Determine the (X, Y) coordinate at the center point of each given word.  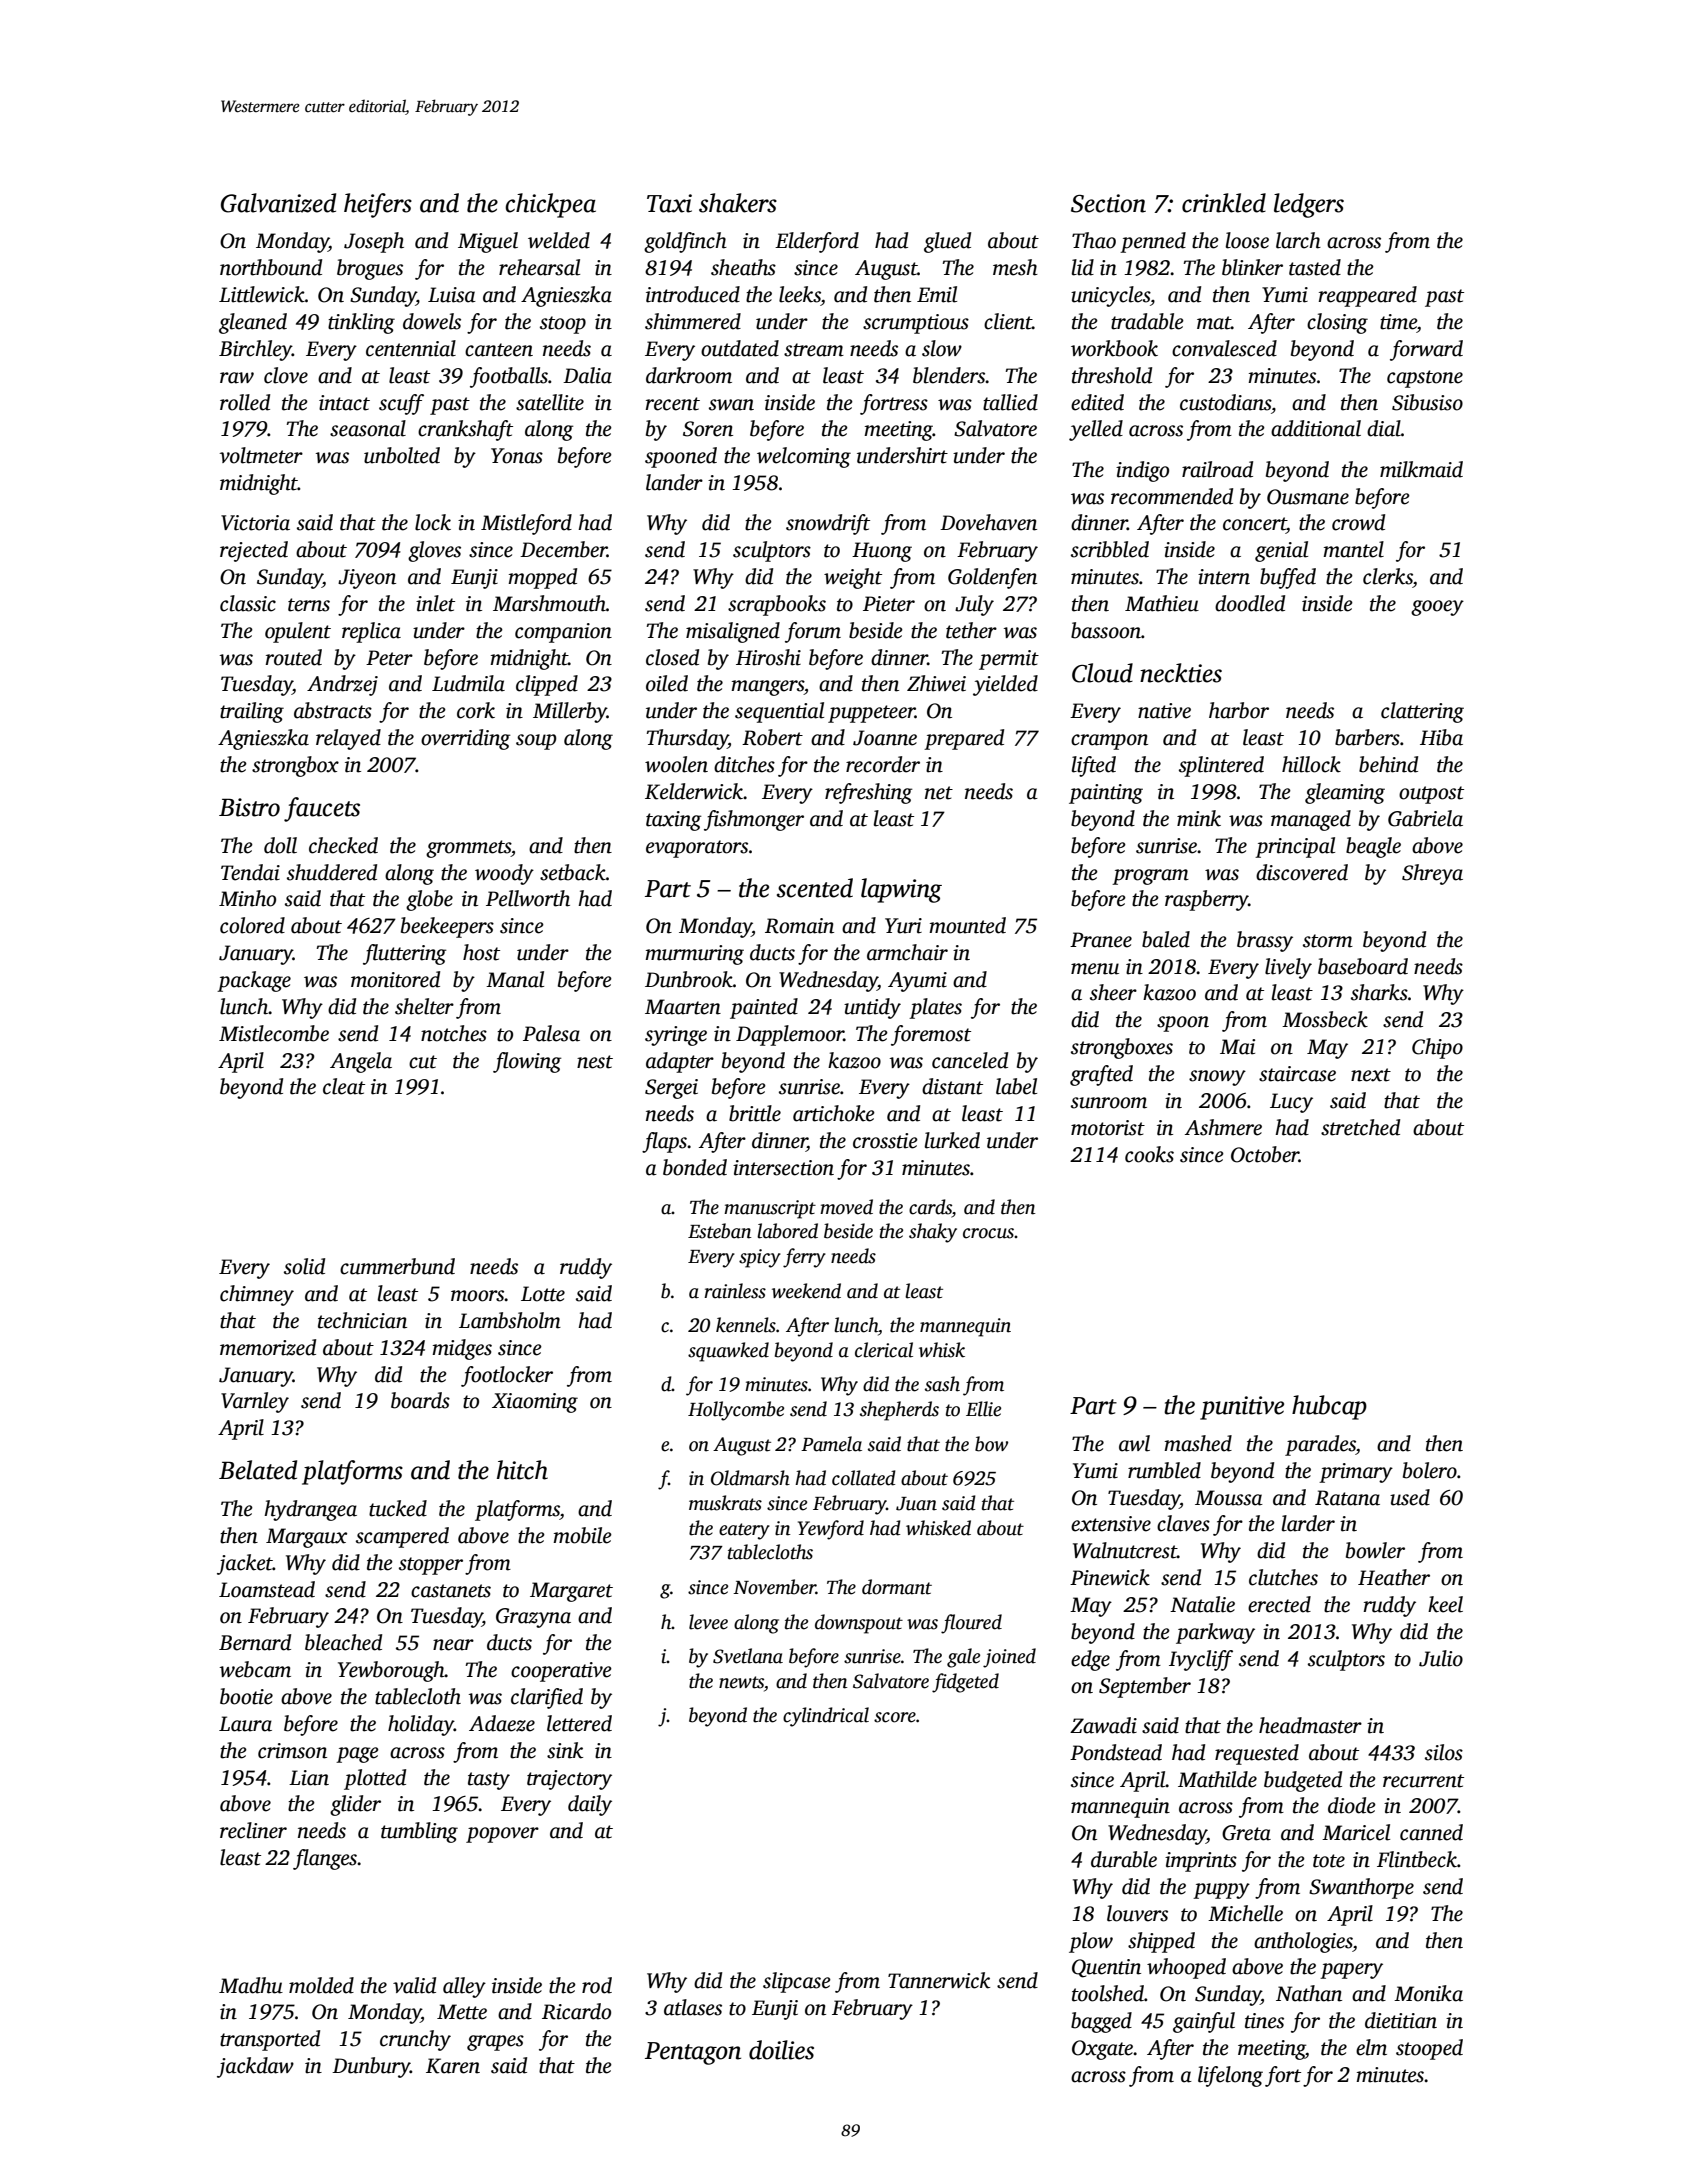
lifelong (1230, 2076)
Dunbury (371, 2067)
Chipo (1437, 1048)
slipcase (797, 1982)
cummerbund (397, 1266)
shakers (738, 203)
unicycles (1110, 296)
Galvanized (278, 203)
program (1150, 877)
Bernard (255, 1642)
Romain (799, 926)
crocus (988, 1233)
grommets (468, 849)
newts (741, 1682)
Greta (1246, 1833)
